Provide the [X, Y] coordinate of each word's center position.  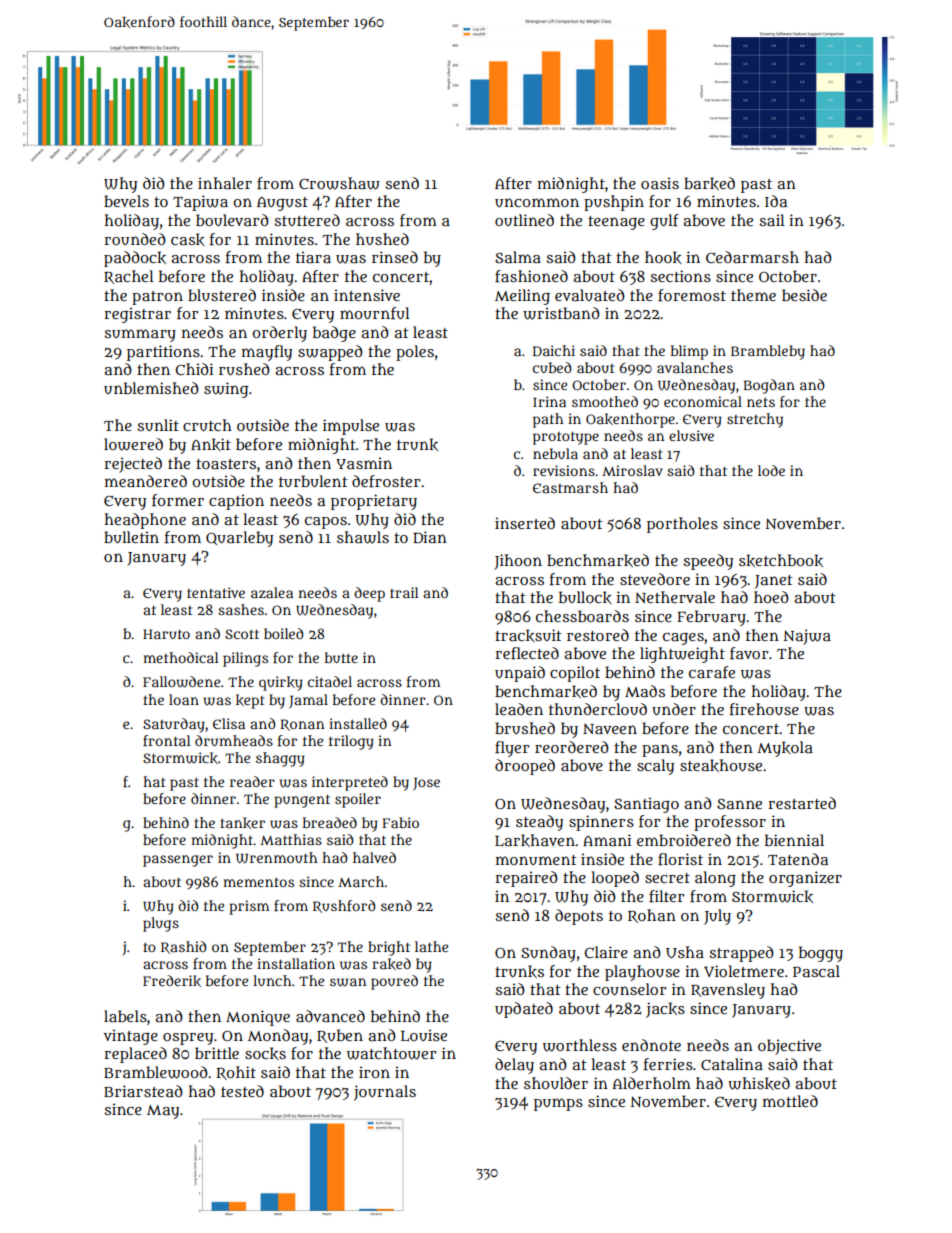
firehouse [764, 709]
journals [385, 1093]
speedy [708, 562]
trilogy [351, 742]
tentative [216, 592]
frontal [167, 740]
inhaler [225, 183]
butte [341, 657]
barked [709, 183]
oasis [660, 183]
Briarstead [143, 1091]
